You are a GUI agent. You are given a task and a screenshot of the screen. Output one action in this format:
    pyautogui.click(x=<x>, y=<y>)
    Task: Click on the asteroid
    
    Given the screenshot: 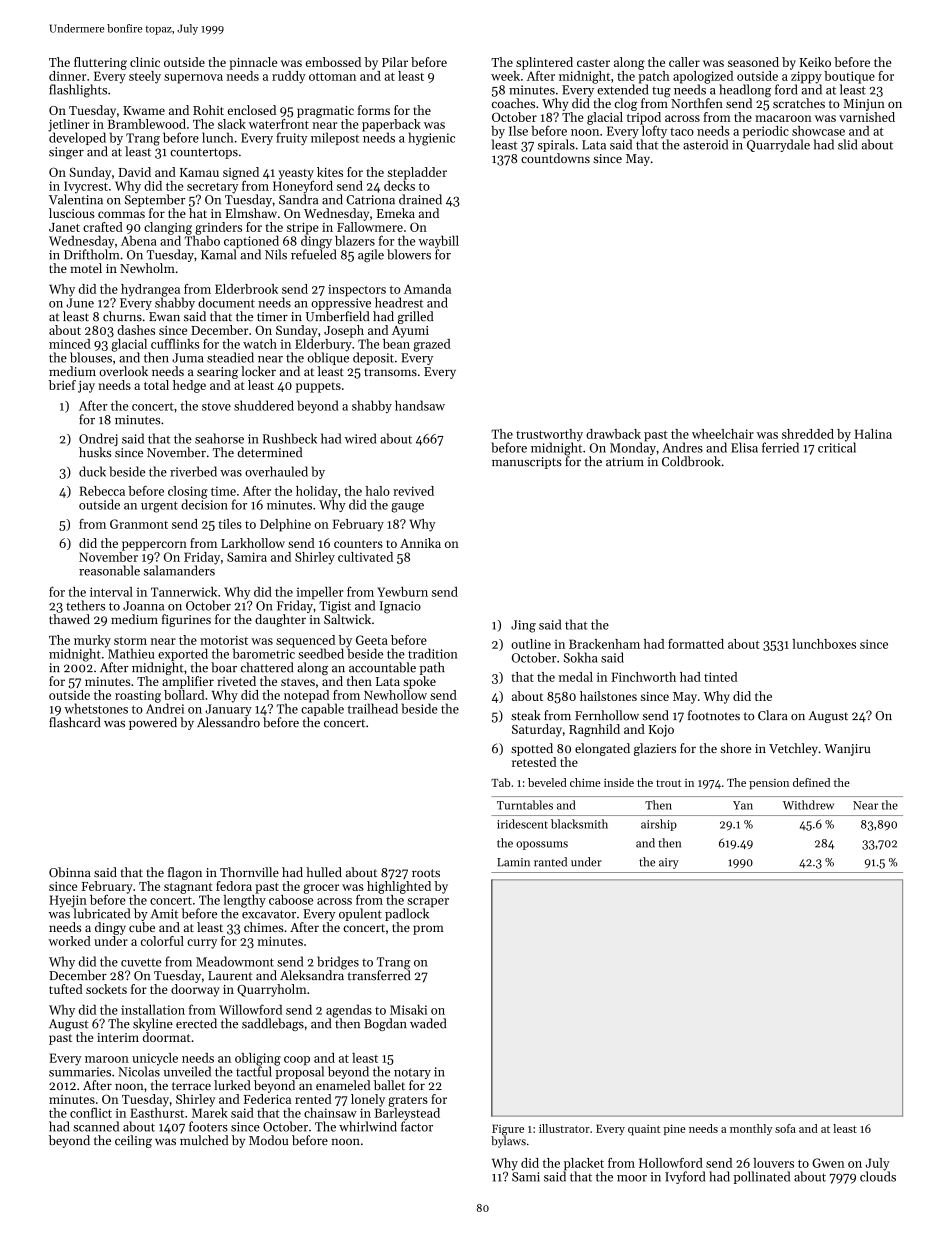 What is the action you would take?
    pyautogui.click(x=705, y=144)
